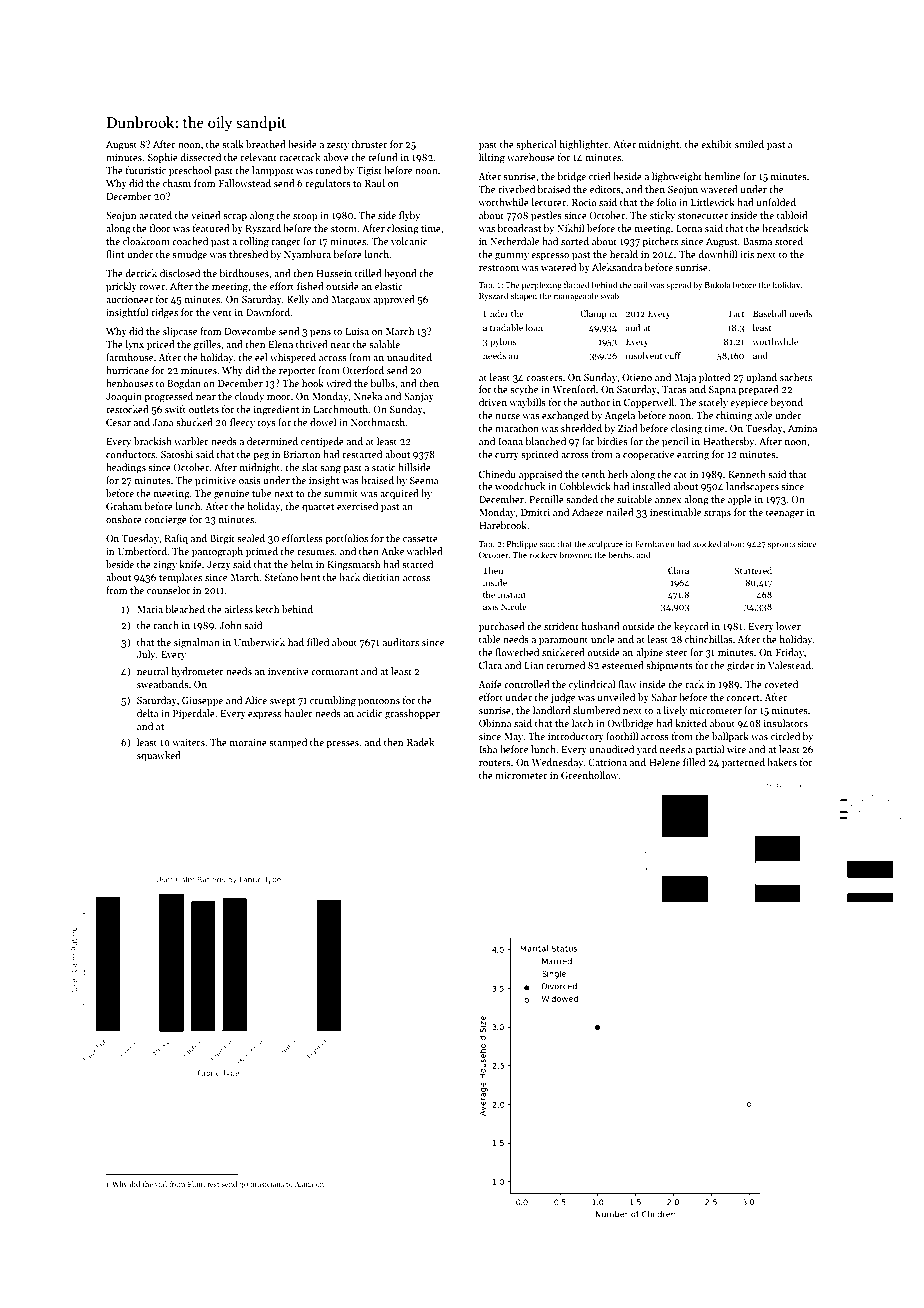 The width and height of the screenshot is (924, 1308). Describe the element at coordinates (691, 627) in the screenshot. I see `keycard` at that location.
